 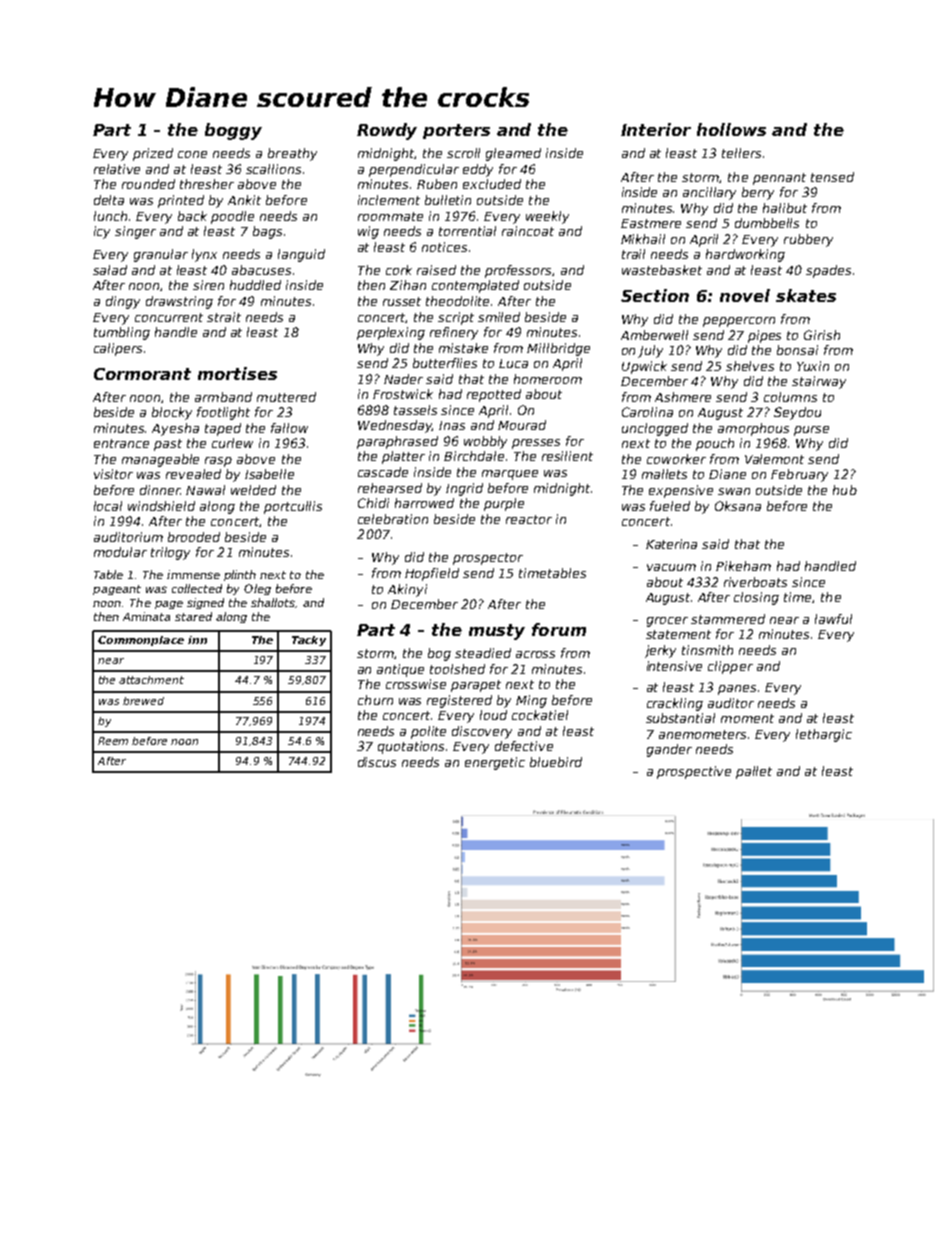 What do you see at coordinates (833, 619) in the page?
I see `lawful` at bounding box center [833, 619].
